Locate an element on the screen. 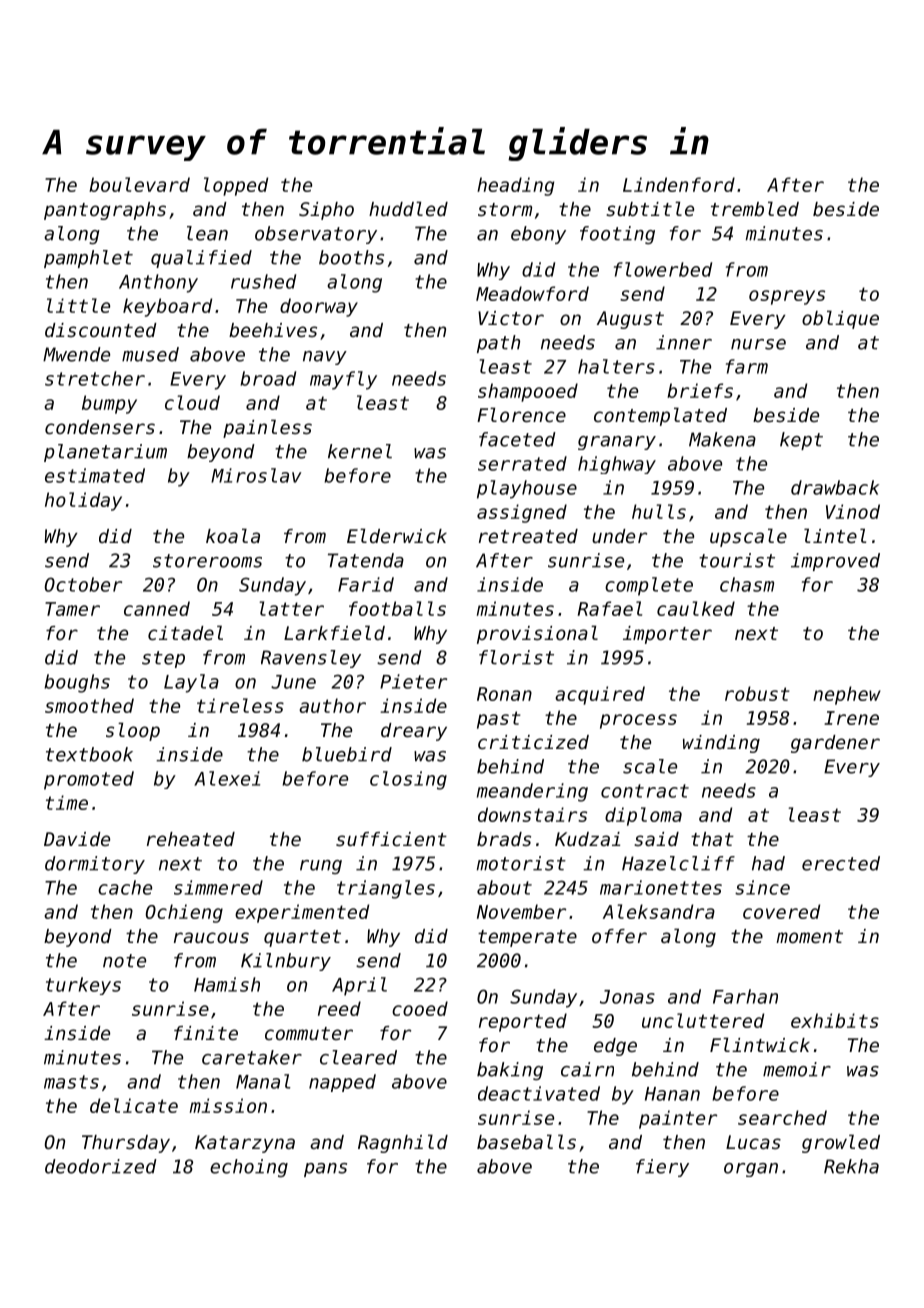 The height and width of the screenshot is (1308, 924). boulevard is located at coordinates (139, 184).
